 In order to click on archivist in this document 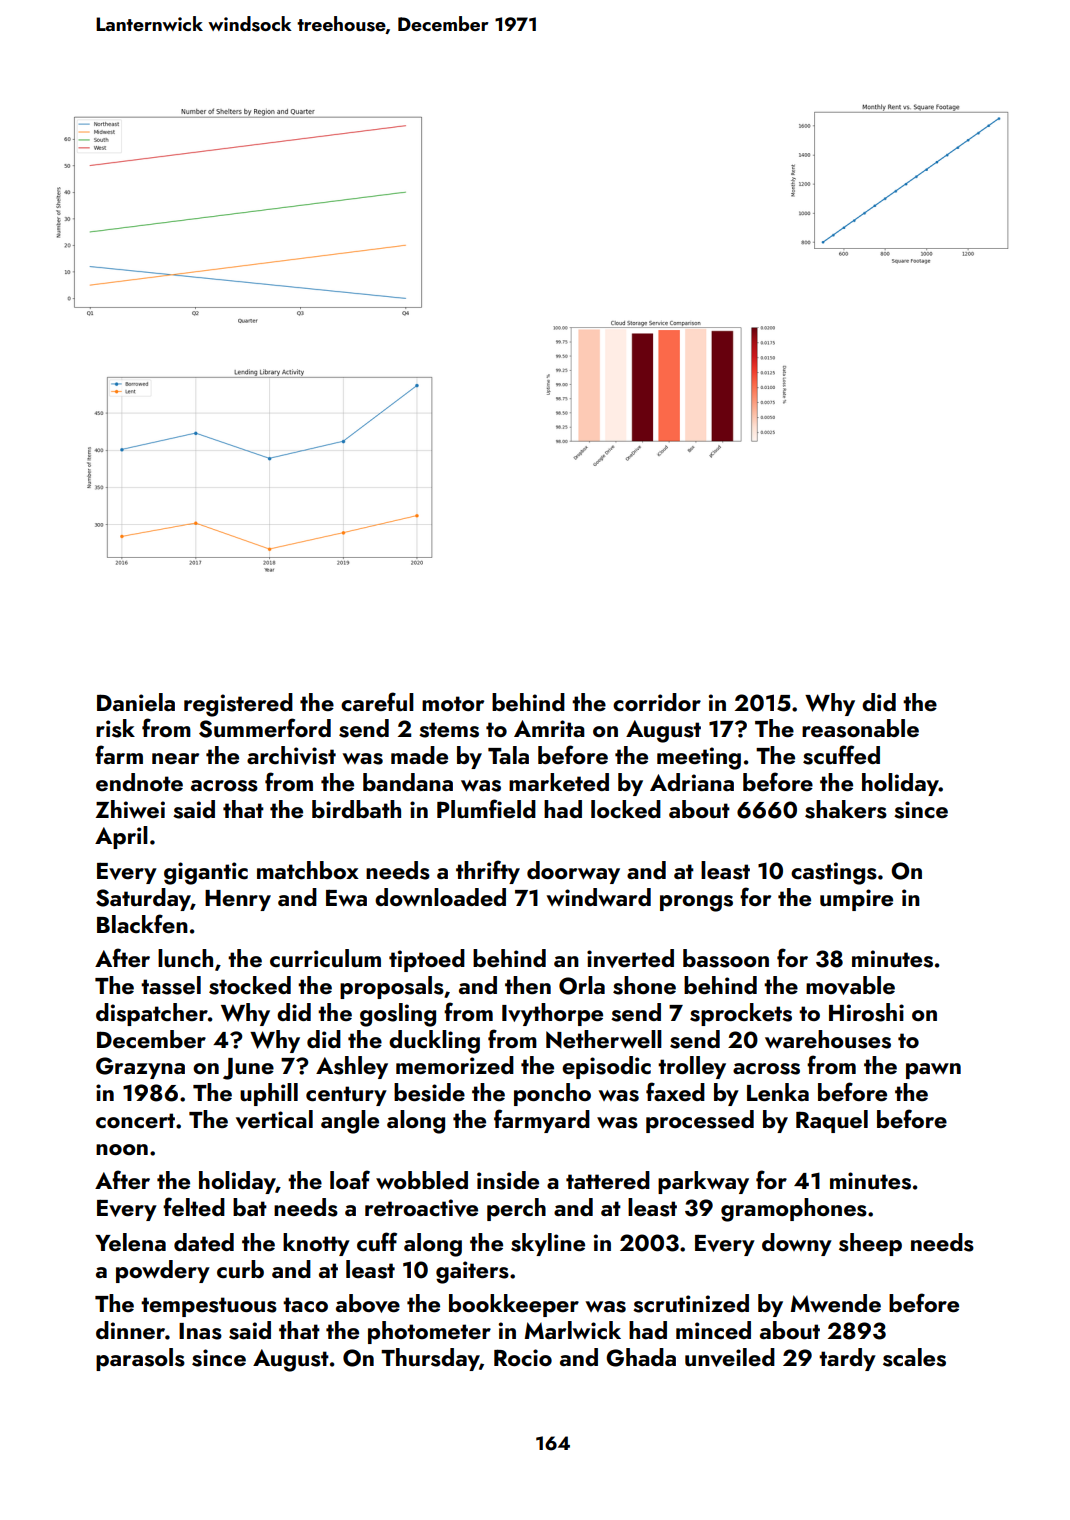, I will do `click(291, 755)`.
